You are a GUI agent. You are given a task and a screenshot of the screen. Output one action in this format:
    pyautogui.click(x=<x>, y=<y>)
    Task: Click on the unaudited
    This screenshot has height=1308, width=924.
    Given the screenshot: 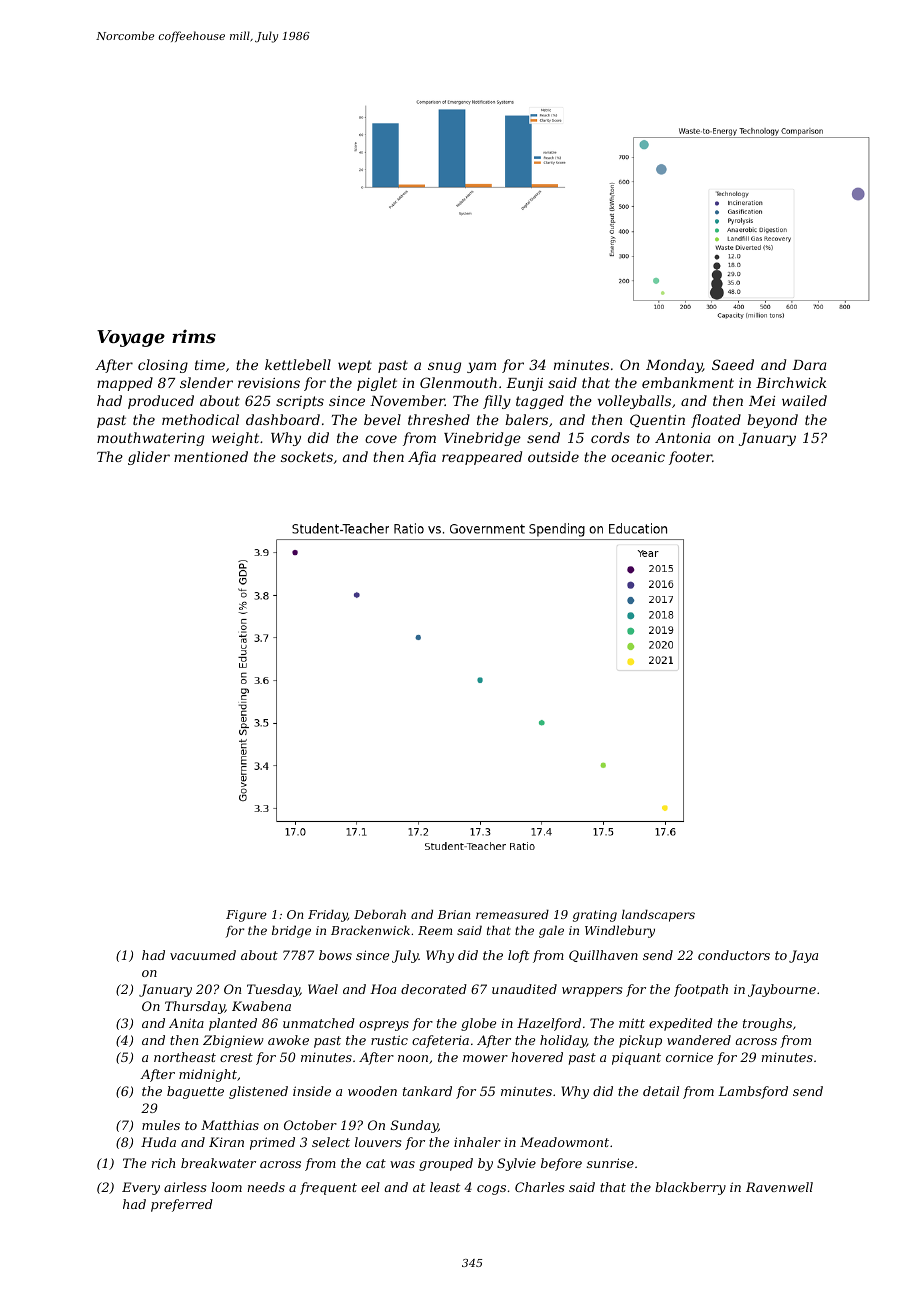 What is the action you would take?
    pyautogui.click(x=524, y=989)
